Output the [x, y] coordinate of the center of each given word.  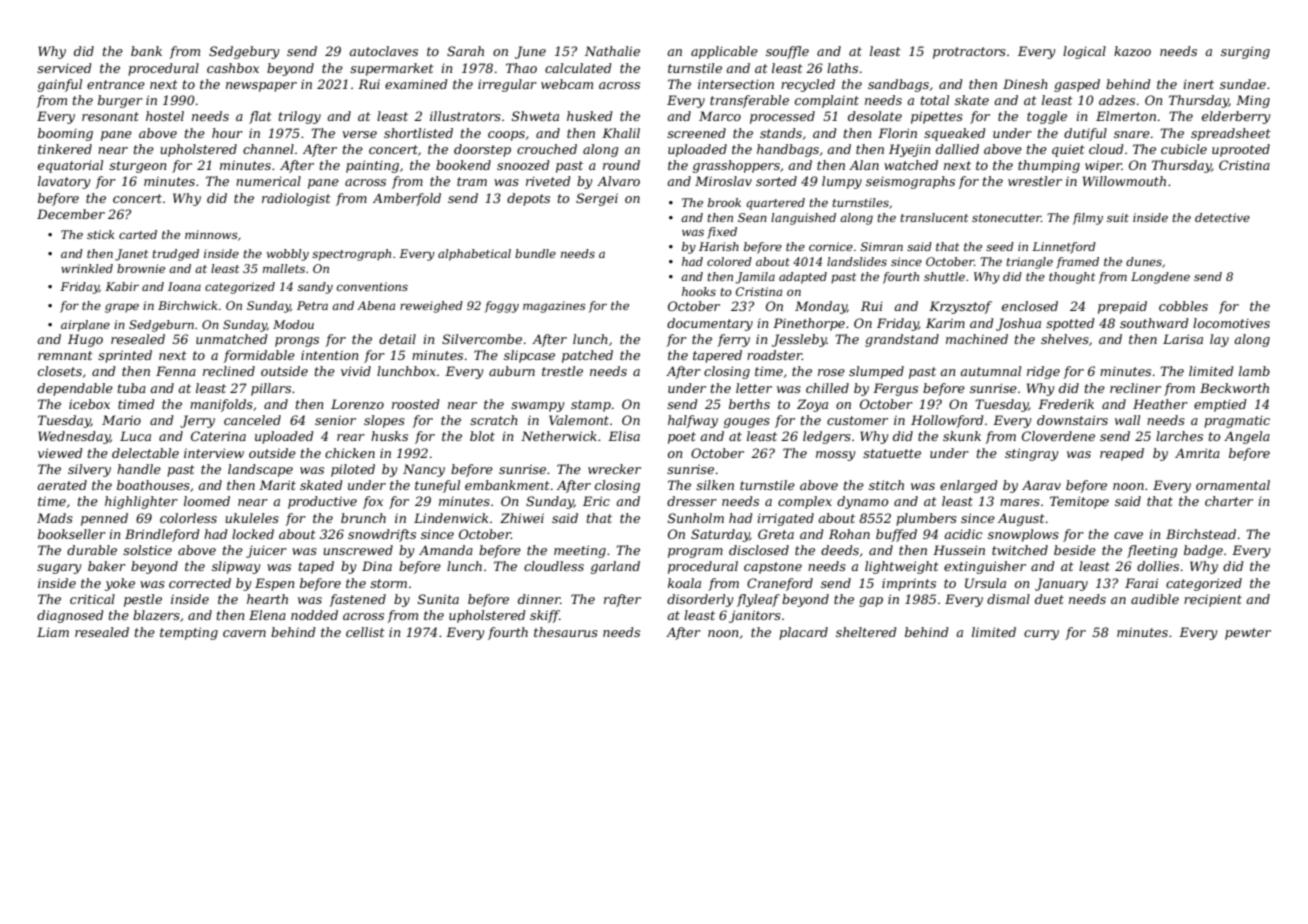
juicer [266, 551]
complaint [827, 101]
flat [260, 117]
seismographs [910, 182]
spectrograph [351, 255]
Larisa [1183, 339]
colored [729, 261]
